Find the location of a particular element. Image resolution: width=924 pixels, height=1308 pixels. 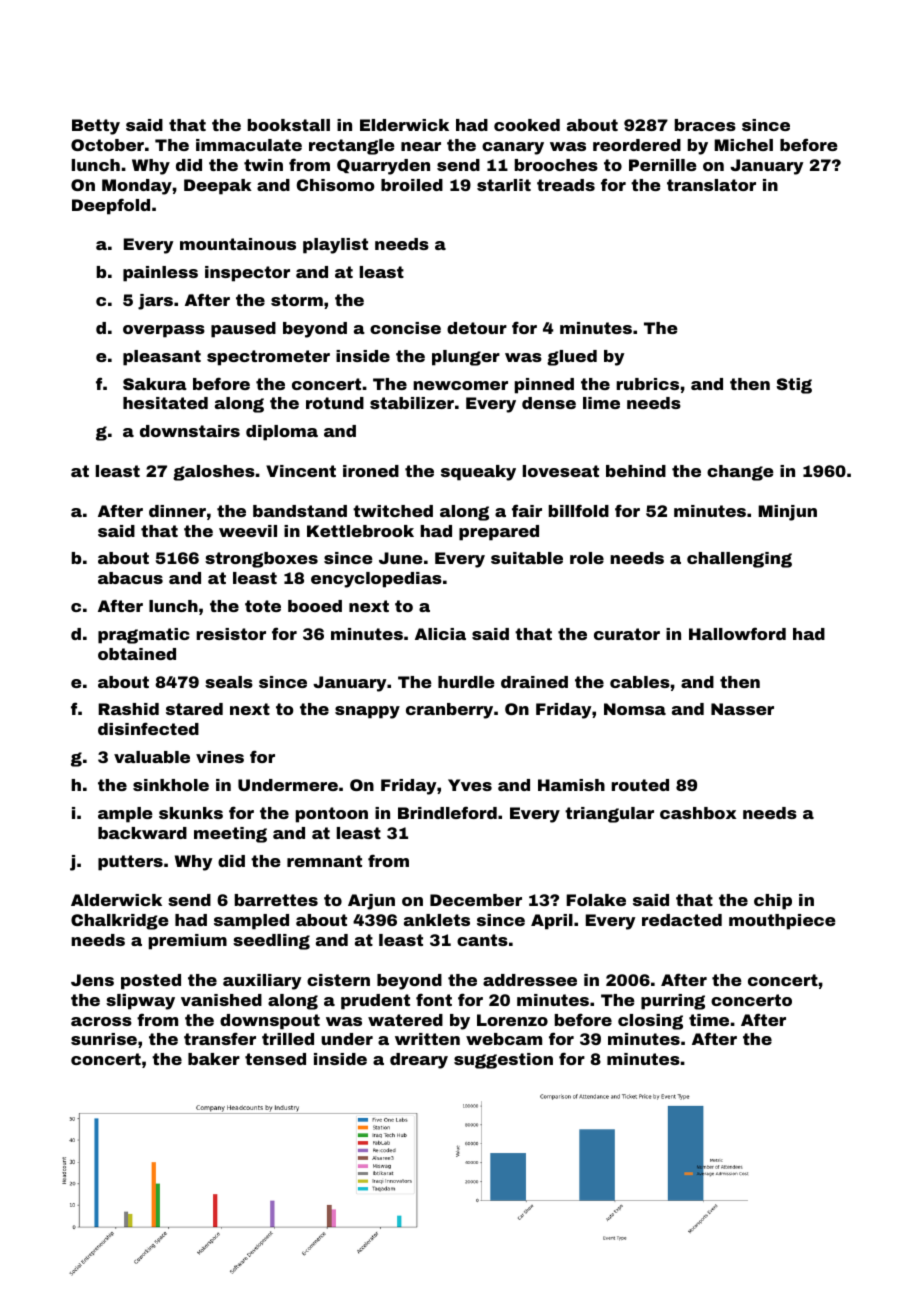

vines is located at coordinates (220, 757).
